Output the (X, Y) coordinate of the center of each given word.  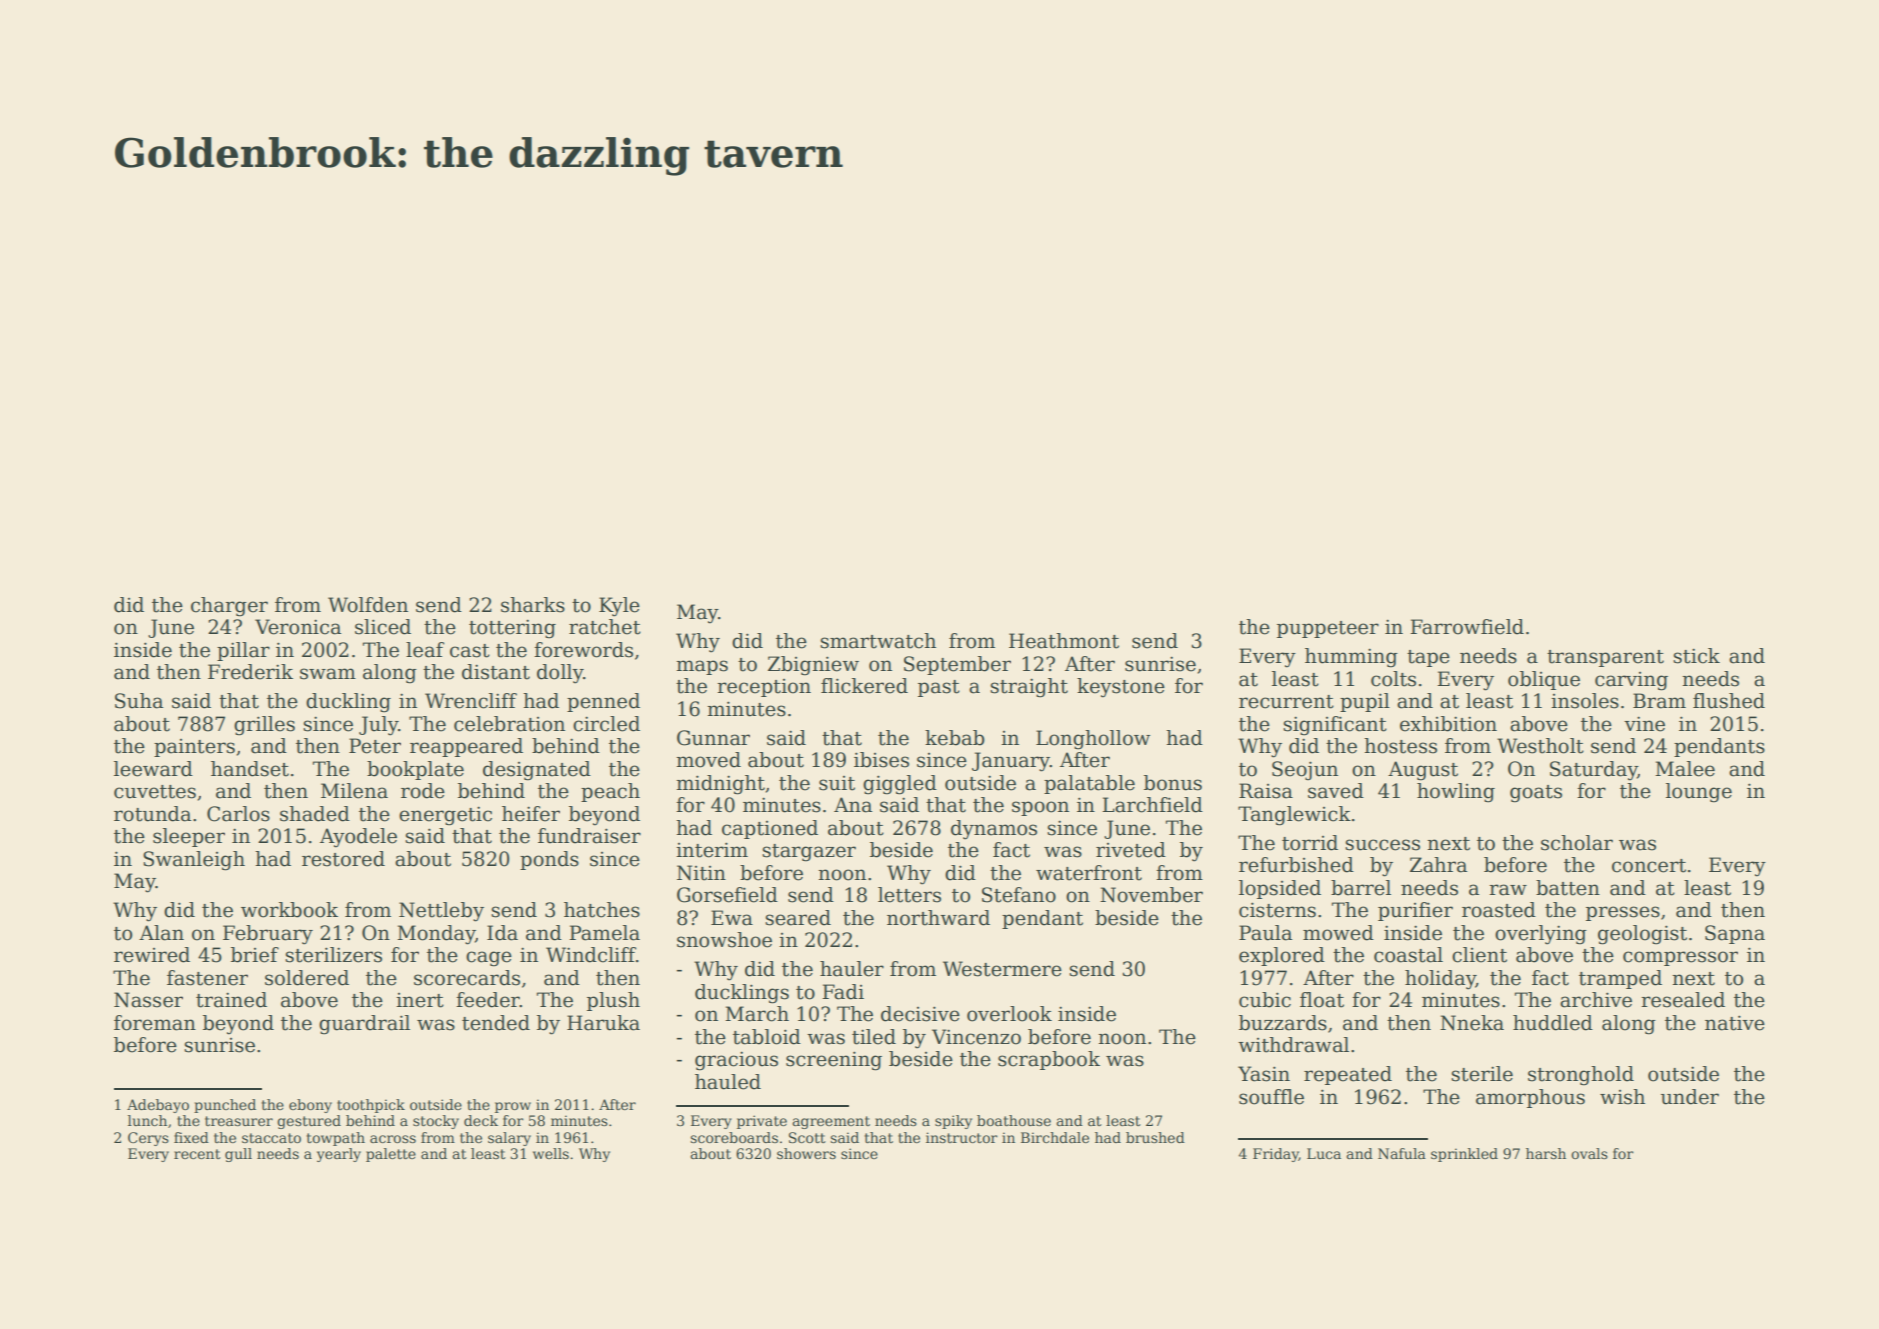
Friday (1276, 1155)
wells (551, 1153)
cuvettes (155, 792)
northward (938, 918)
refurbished (1296, 865)
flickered (864, 686)
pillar (243, 651)
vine (1644, 724)
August (1423, 771)
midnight (720, 785)
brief (255, 955)
